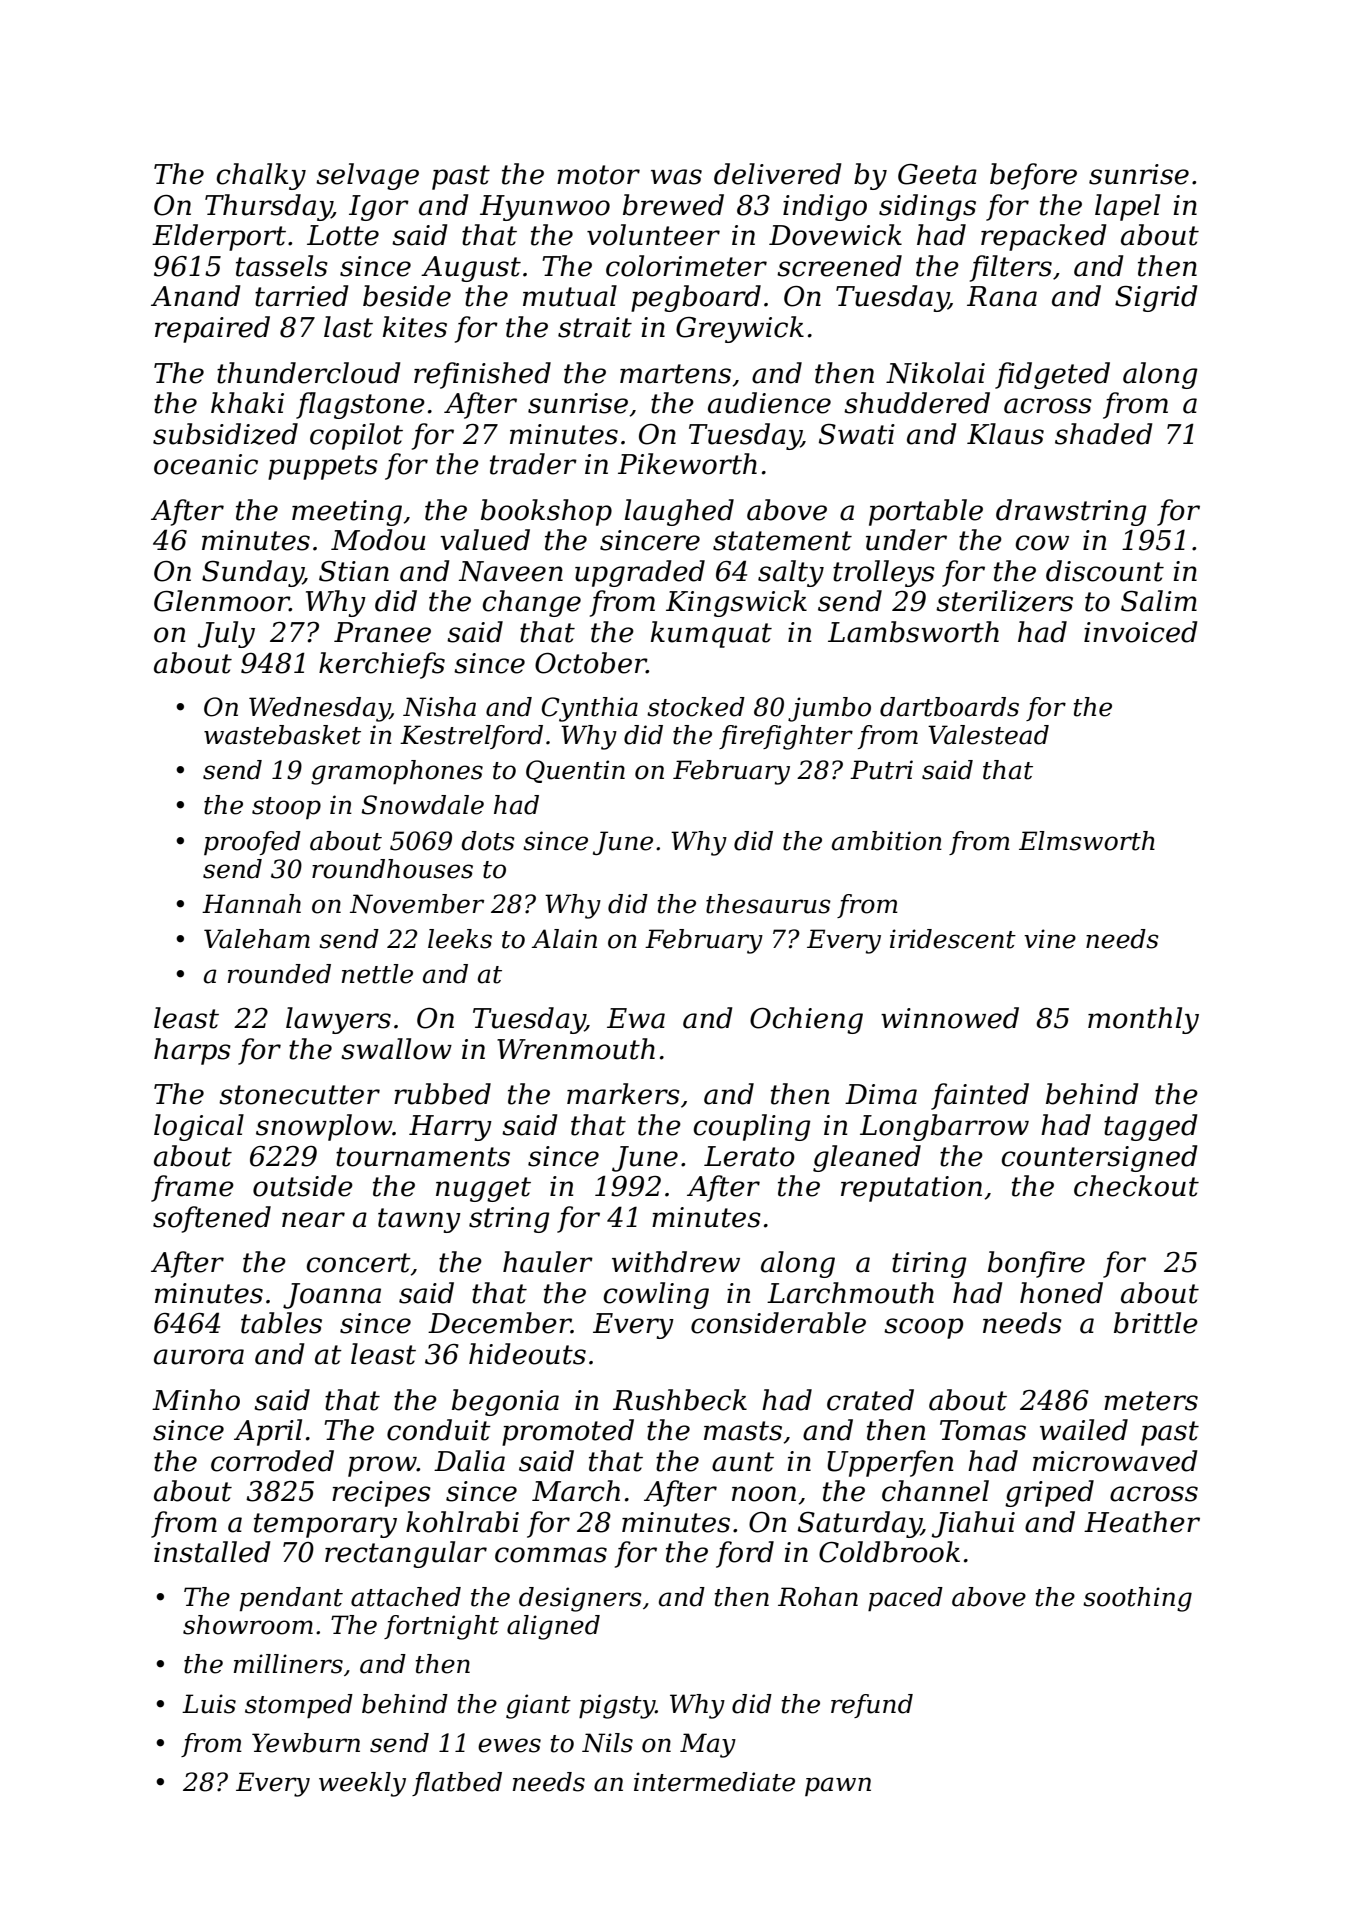 This page has width=1352, height=1912. What do you see at coordinates (640, 573) in the page?
I see `upgraded` at bounding box center [640, 573].
